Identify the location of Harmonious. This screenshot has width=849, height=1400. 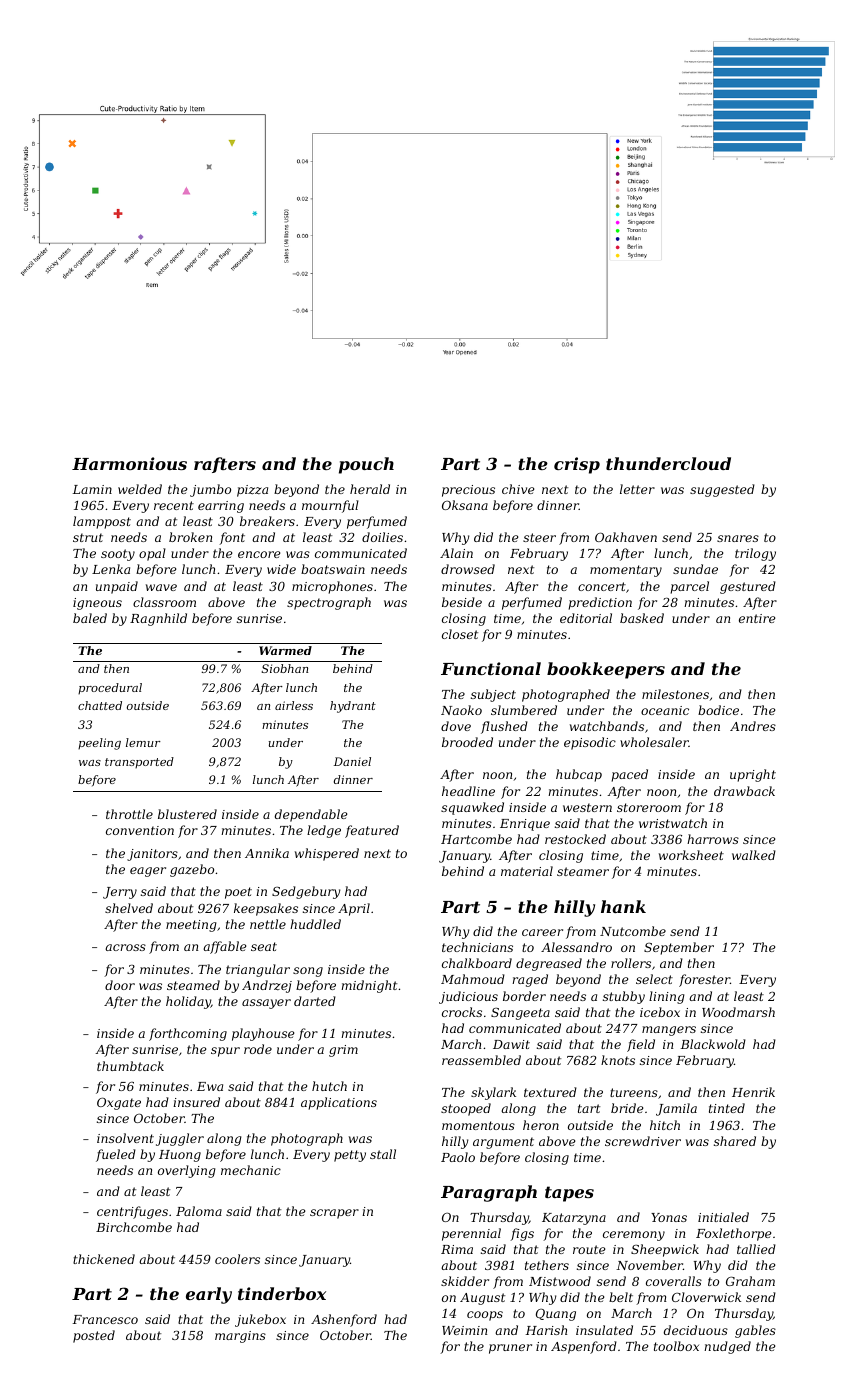
(129, 463).
